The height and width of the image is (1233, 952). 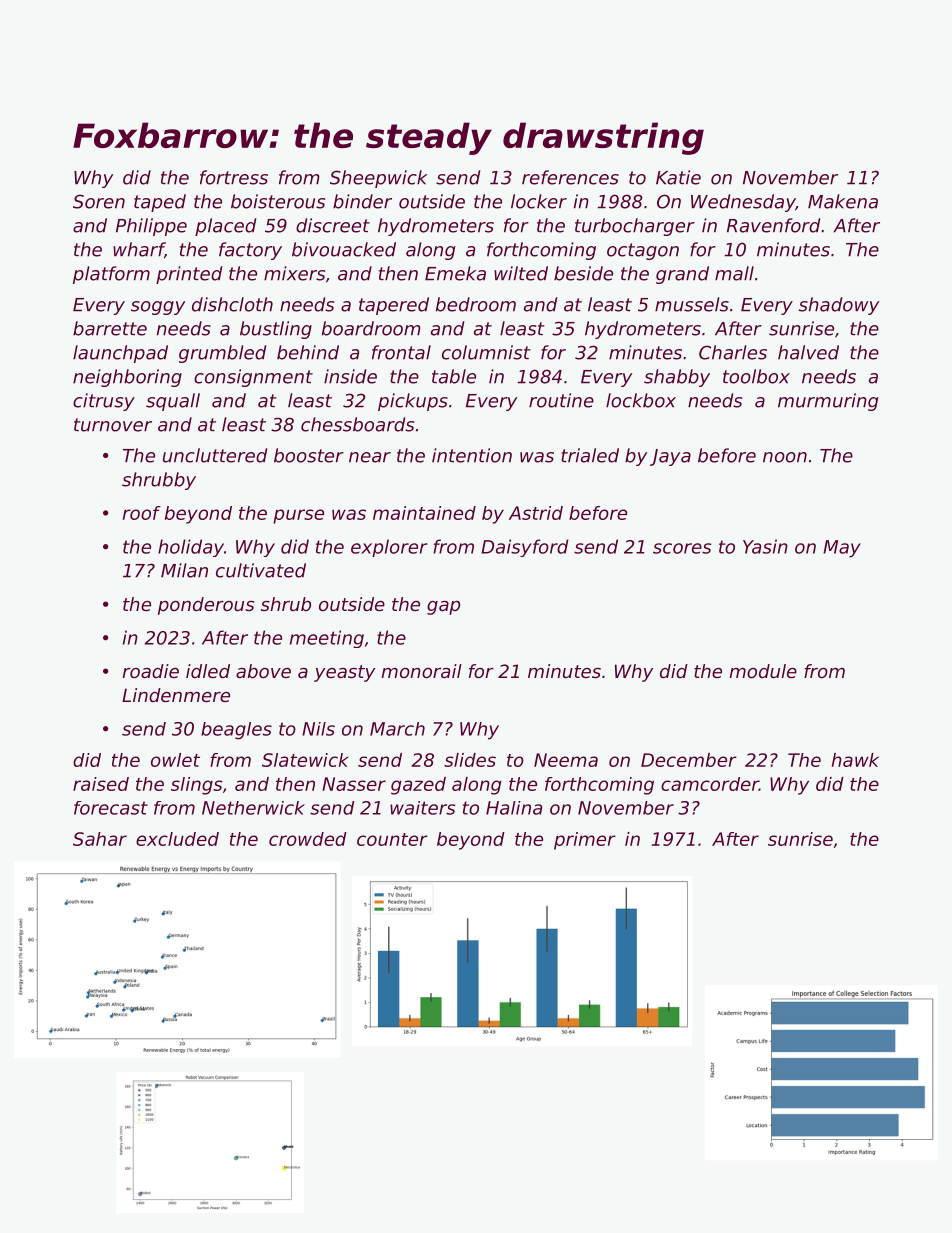 I want to click on module, so click(x=763, y=671).
